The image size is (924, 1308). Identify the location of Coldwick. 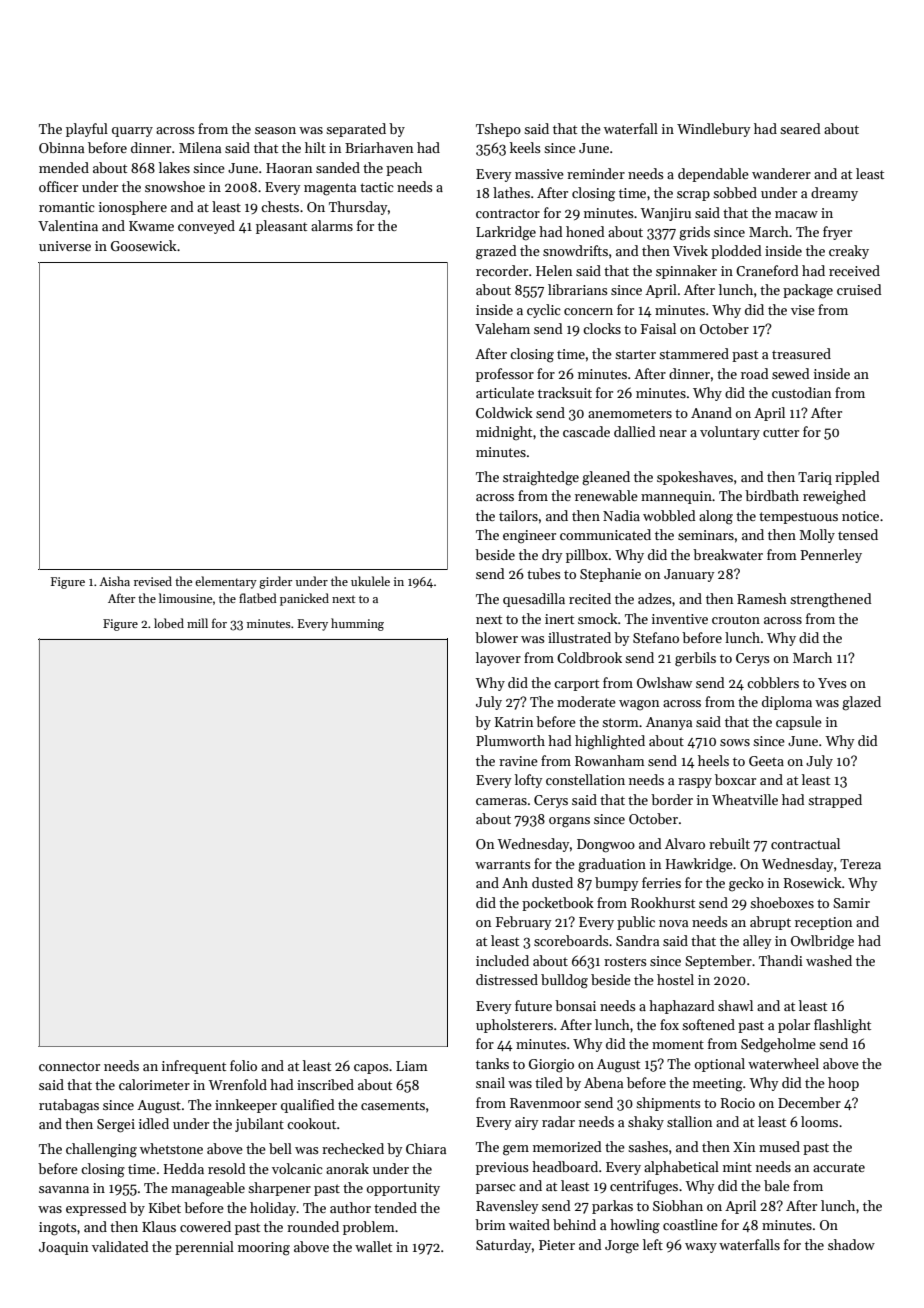
(504, 412).
